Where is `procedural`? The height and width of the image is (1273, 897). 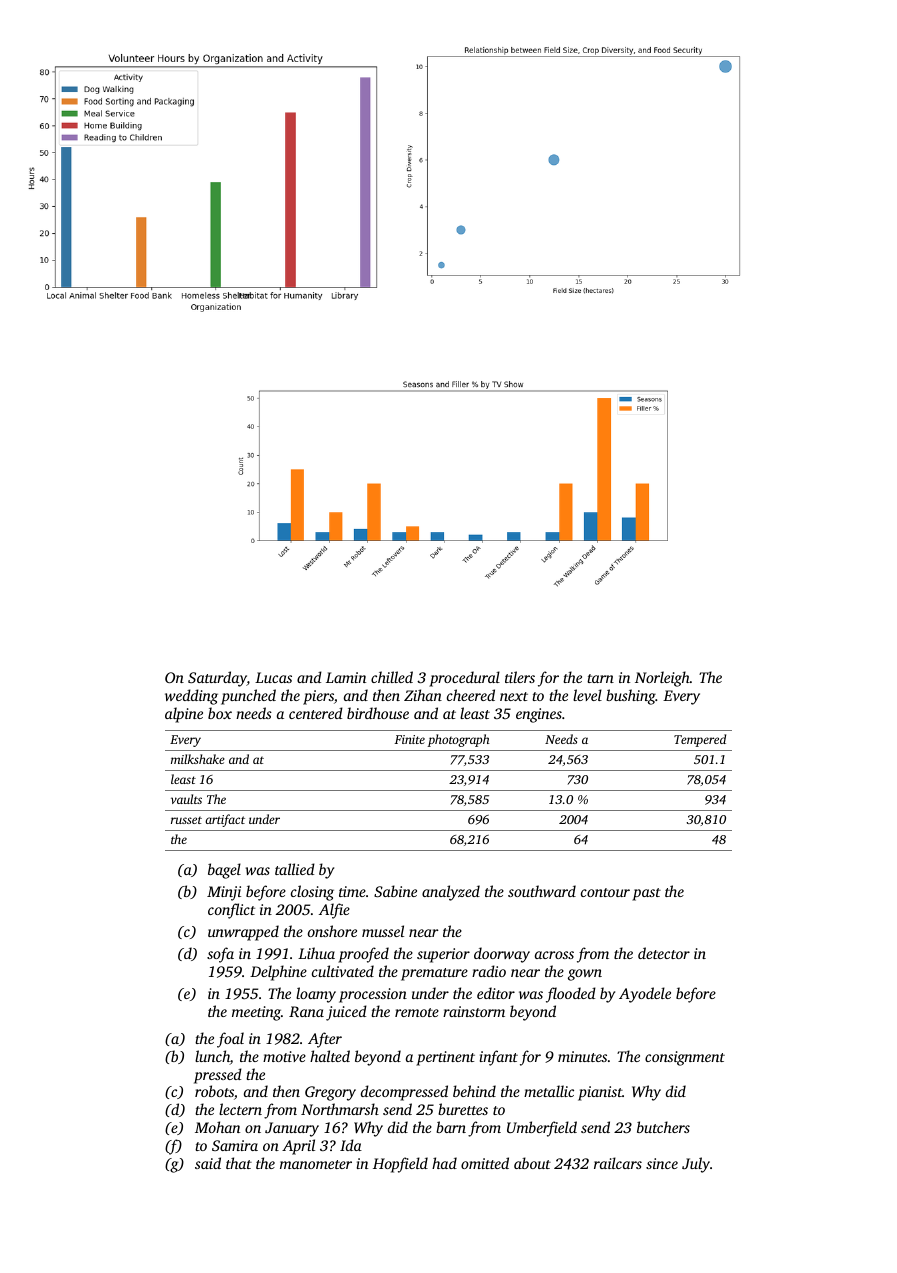 procedural is located at coordinates (464, 679).
